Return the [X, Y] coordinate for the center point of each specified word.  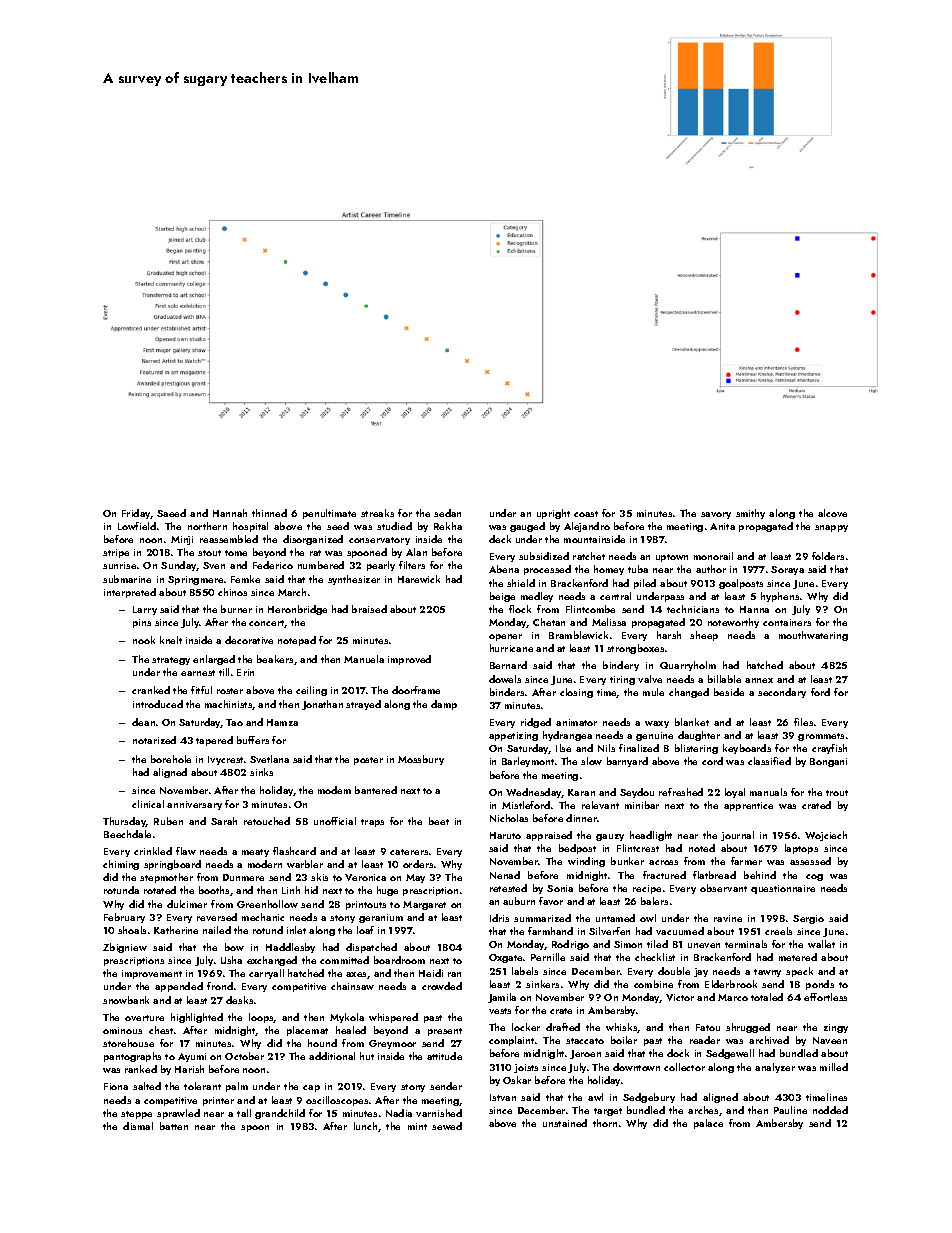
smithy [750, 514]
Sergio [808, 919]
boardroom [399, 960]
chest [161, 1030]
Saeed [171, 513]
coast [586, 514]
